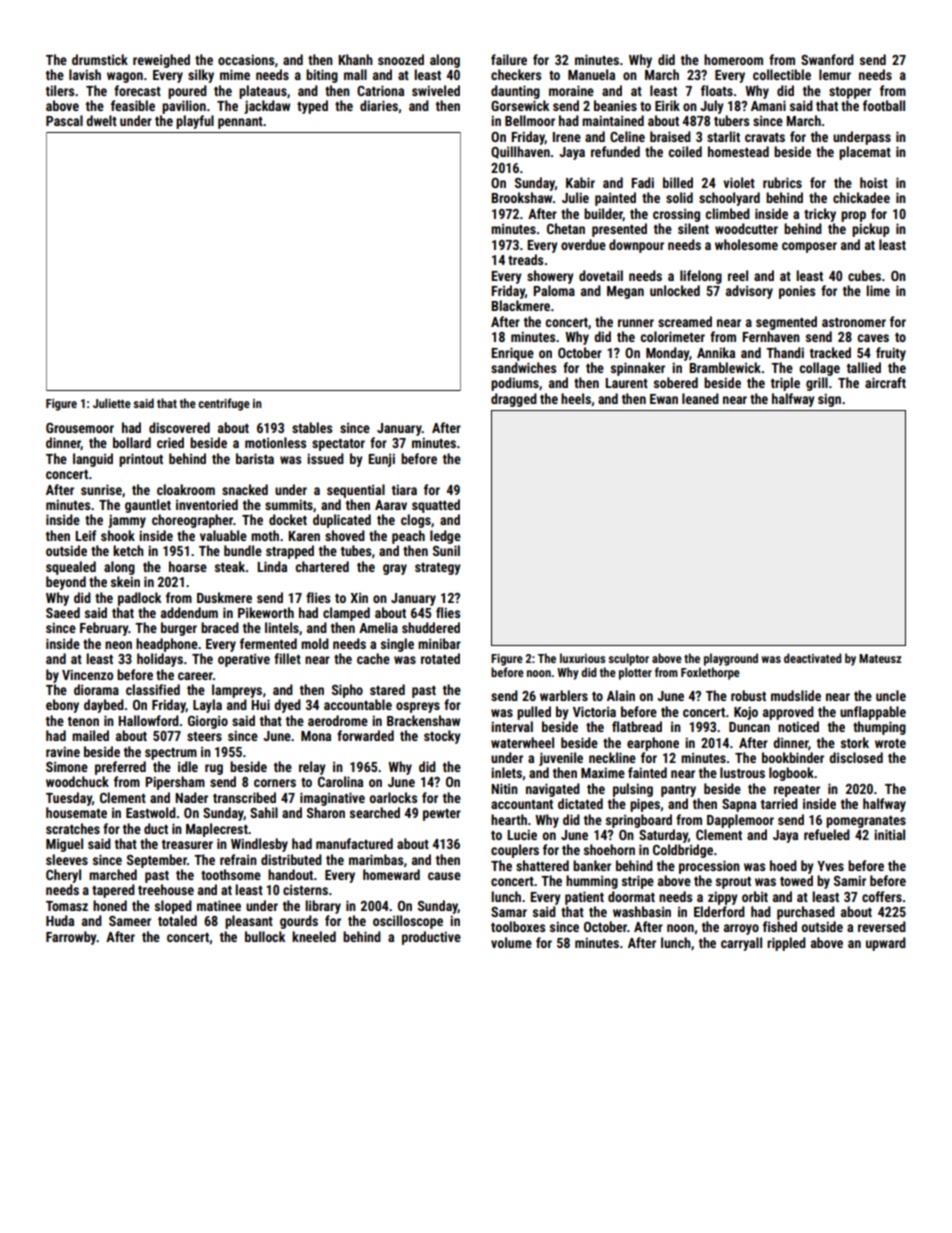 This page has height=1233, width=952. I want to click on playground, so click(731, 659).
